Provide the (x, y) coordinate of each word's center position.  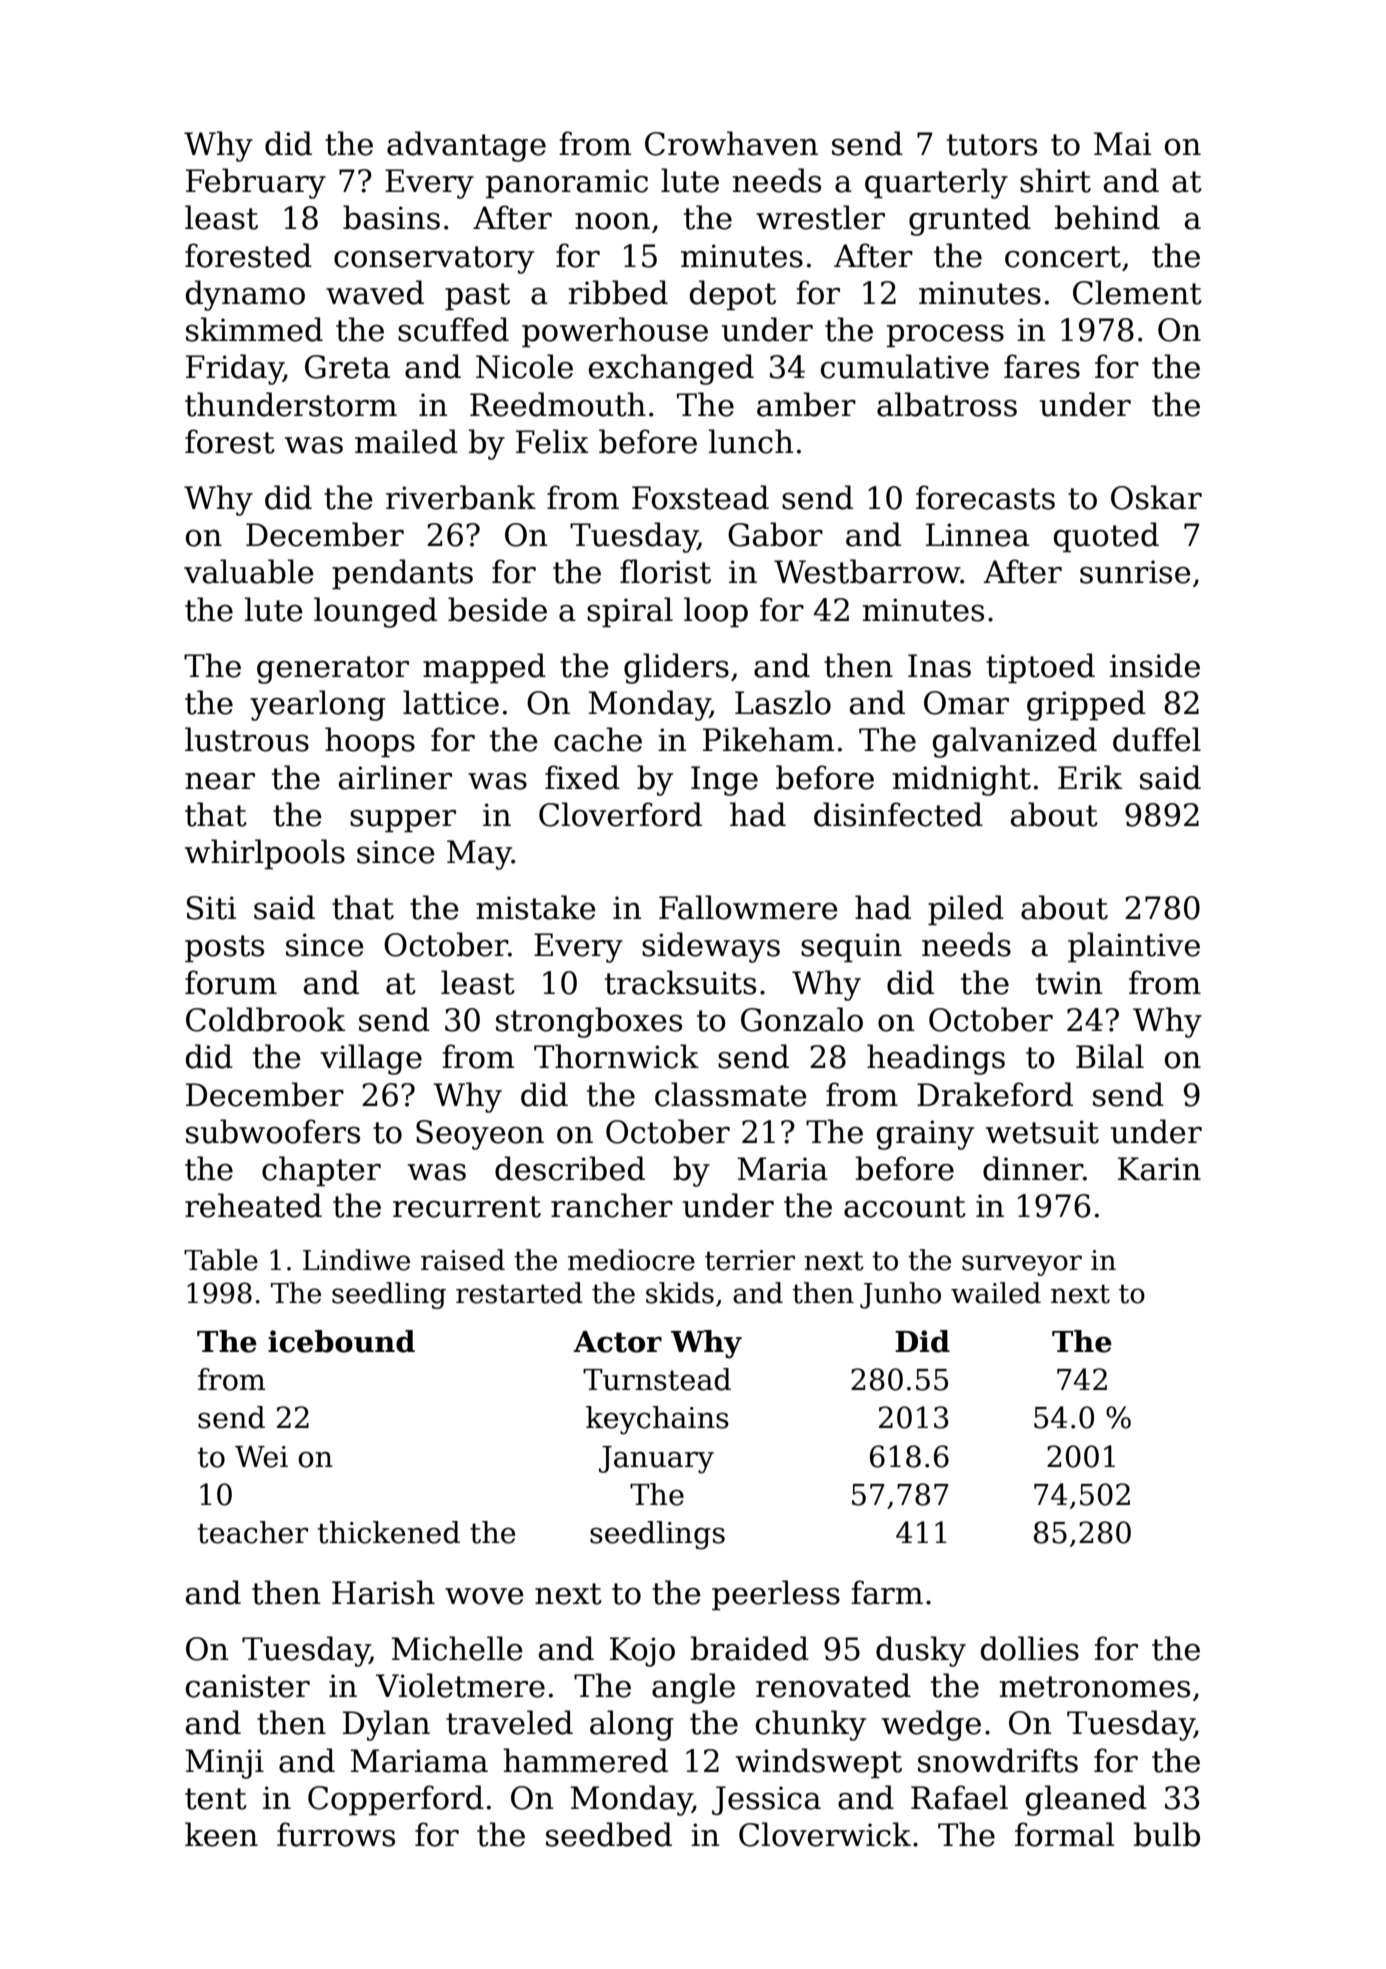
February (256, 183)
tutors (992, 145)
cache (598, 739)
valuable (249, 571)
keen (221, 1834)
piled (966, 910)
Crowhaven (731, 143)
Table (221, 1260)
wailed (996, 1293)
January (656, 1460)
